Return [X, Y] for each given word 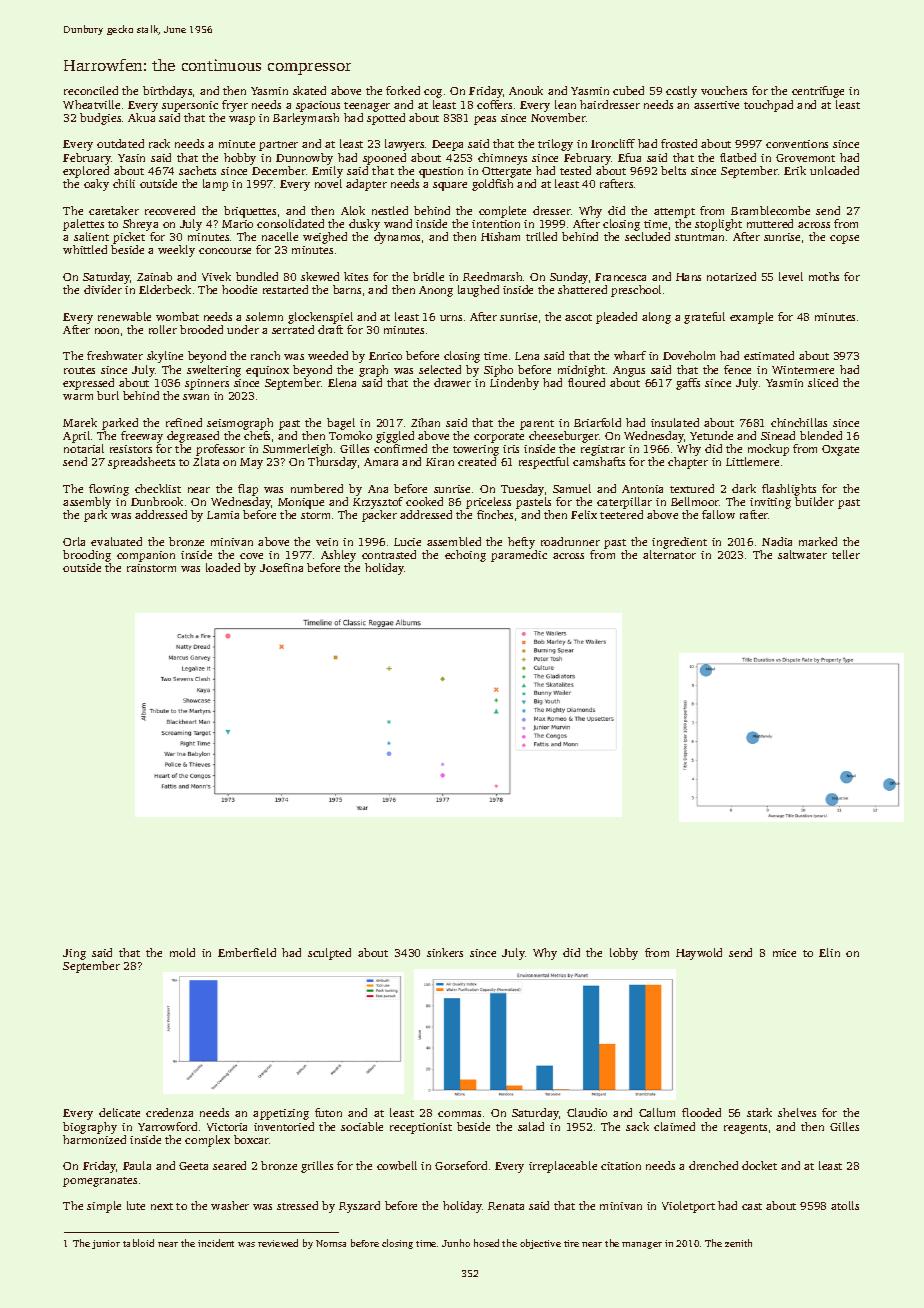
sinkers [445, 952]
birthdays [167, 92]
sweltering [214, 371]
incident [216, 1243]
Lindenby [514, 384]
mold [182, 952]
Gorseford [461, 1165]
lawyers [404, 145]
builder [814, 501]
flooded [701, 1112]
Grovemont [805, 158]
